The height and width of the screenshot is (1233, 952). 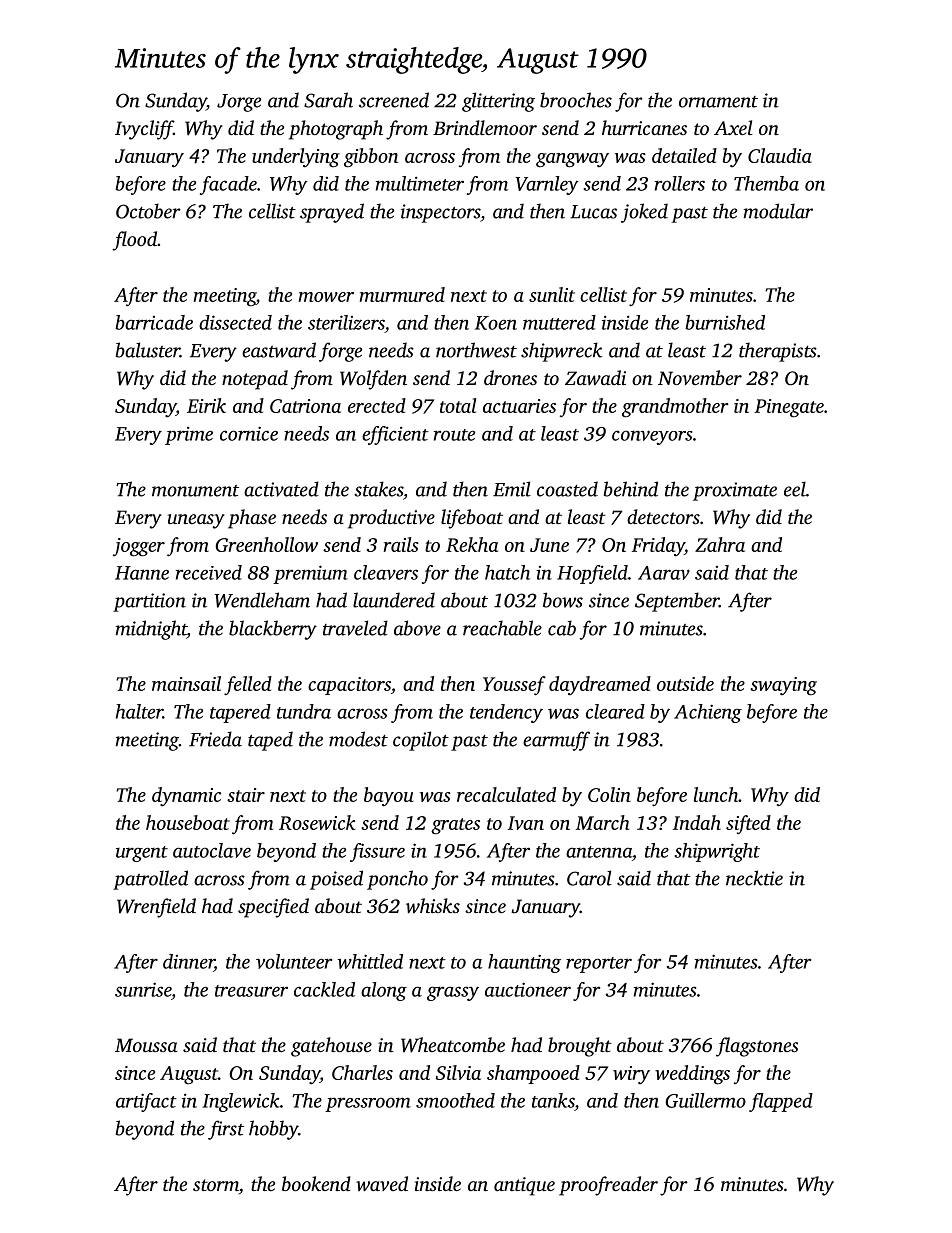 What do you see at coordinates (795, 489) in the screenshot?
I see `eel` at bounding box center [795, 489].
